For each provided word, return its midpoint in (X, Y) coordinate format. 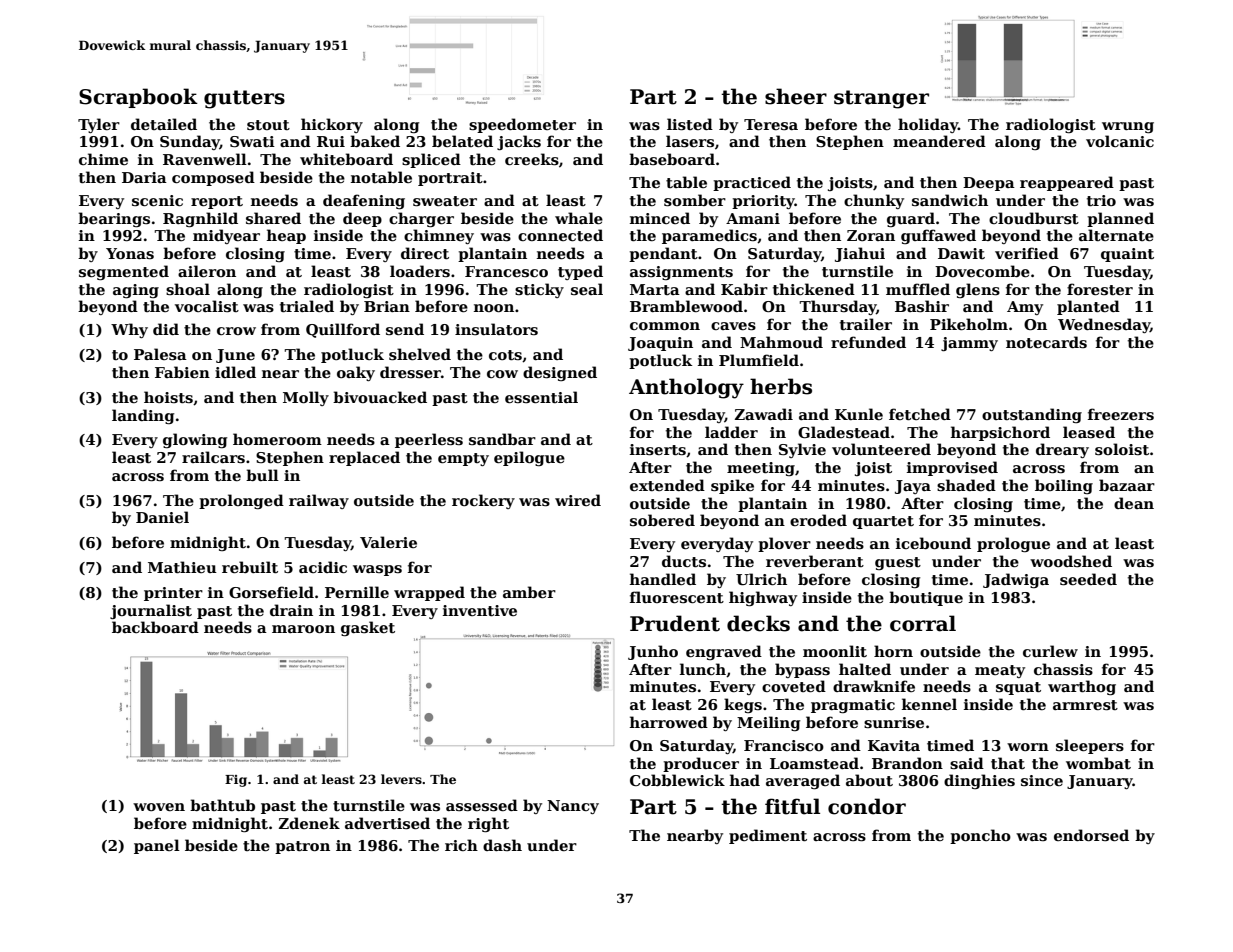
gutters (244, 99)
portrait (450, 179)
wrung (1128, 127)
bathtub (222, 805)
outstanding (1032, 415)
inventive (480, 610)
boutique (926, 598)
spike (732, 486)
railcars (213, 457)
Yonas (130, 253)
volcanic (1120, 141)
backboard (155, 627)
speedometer (522, 125)
